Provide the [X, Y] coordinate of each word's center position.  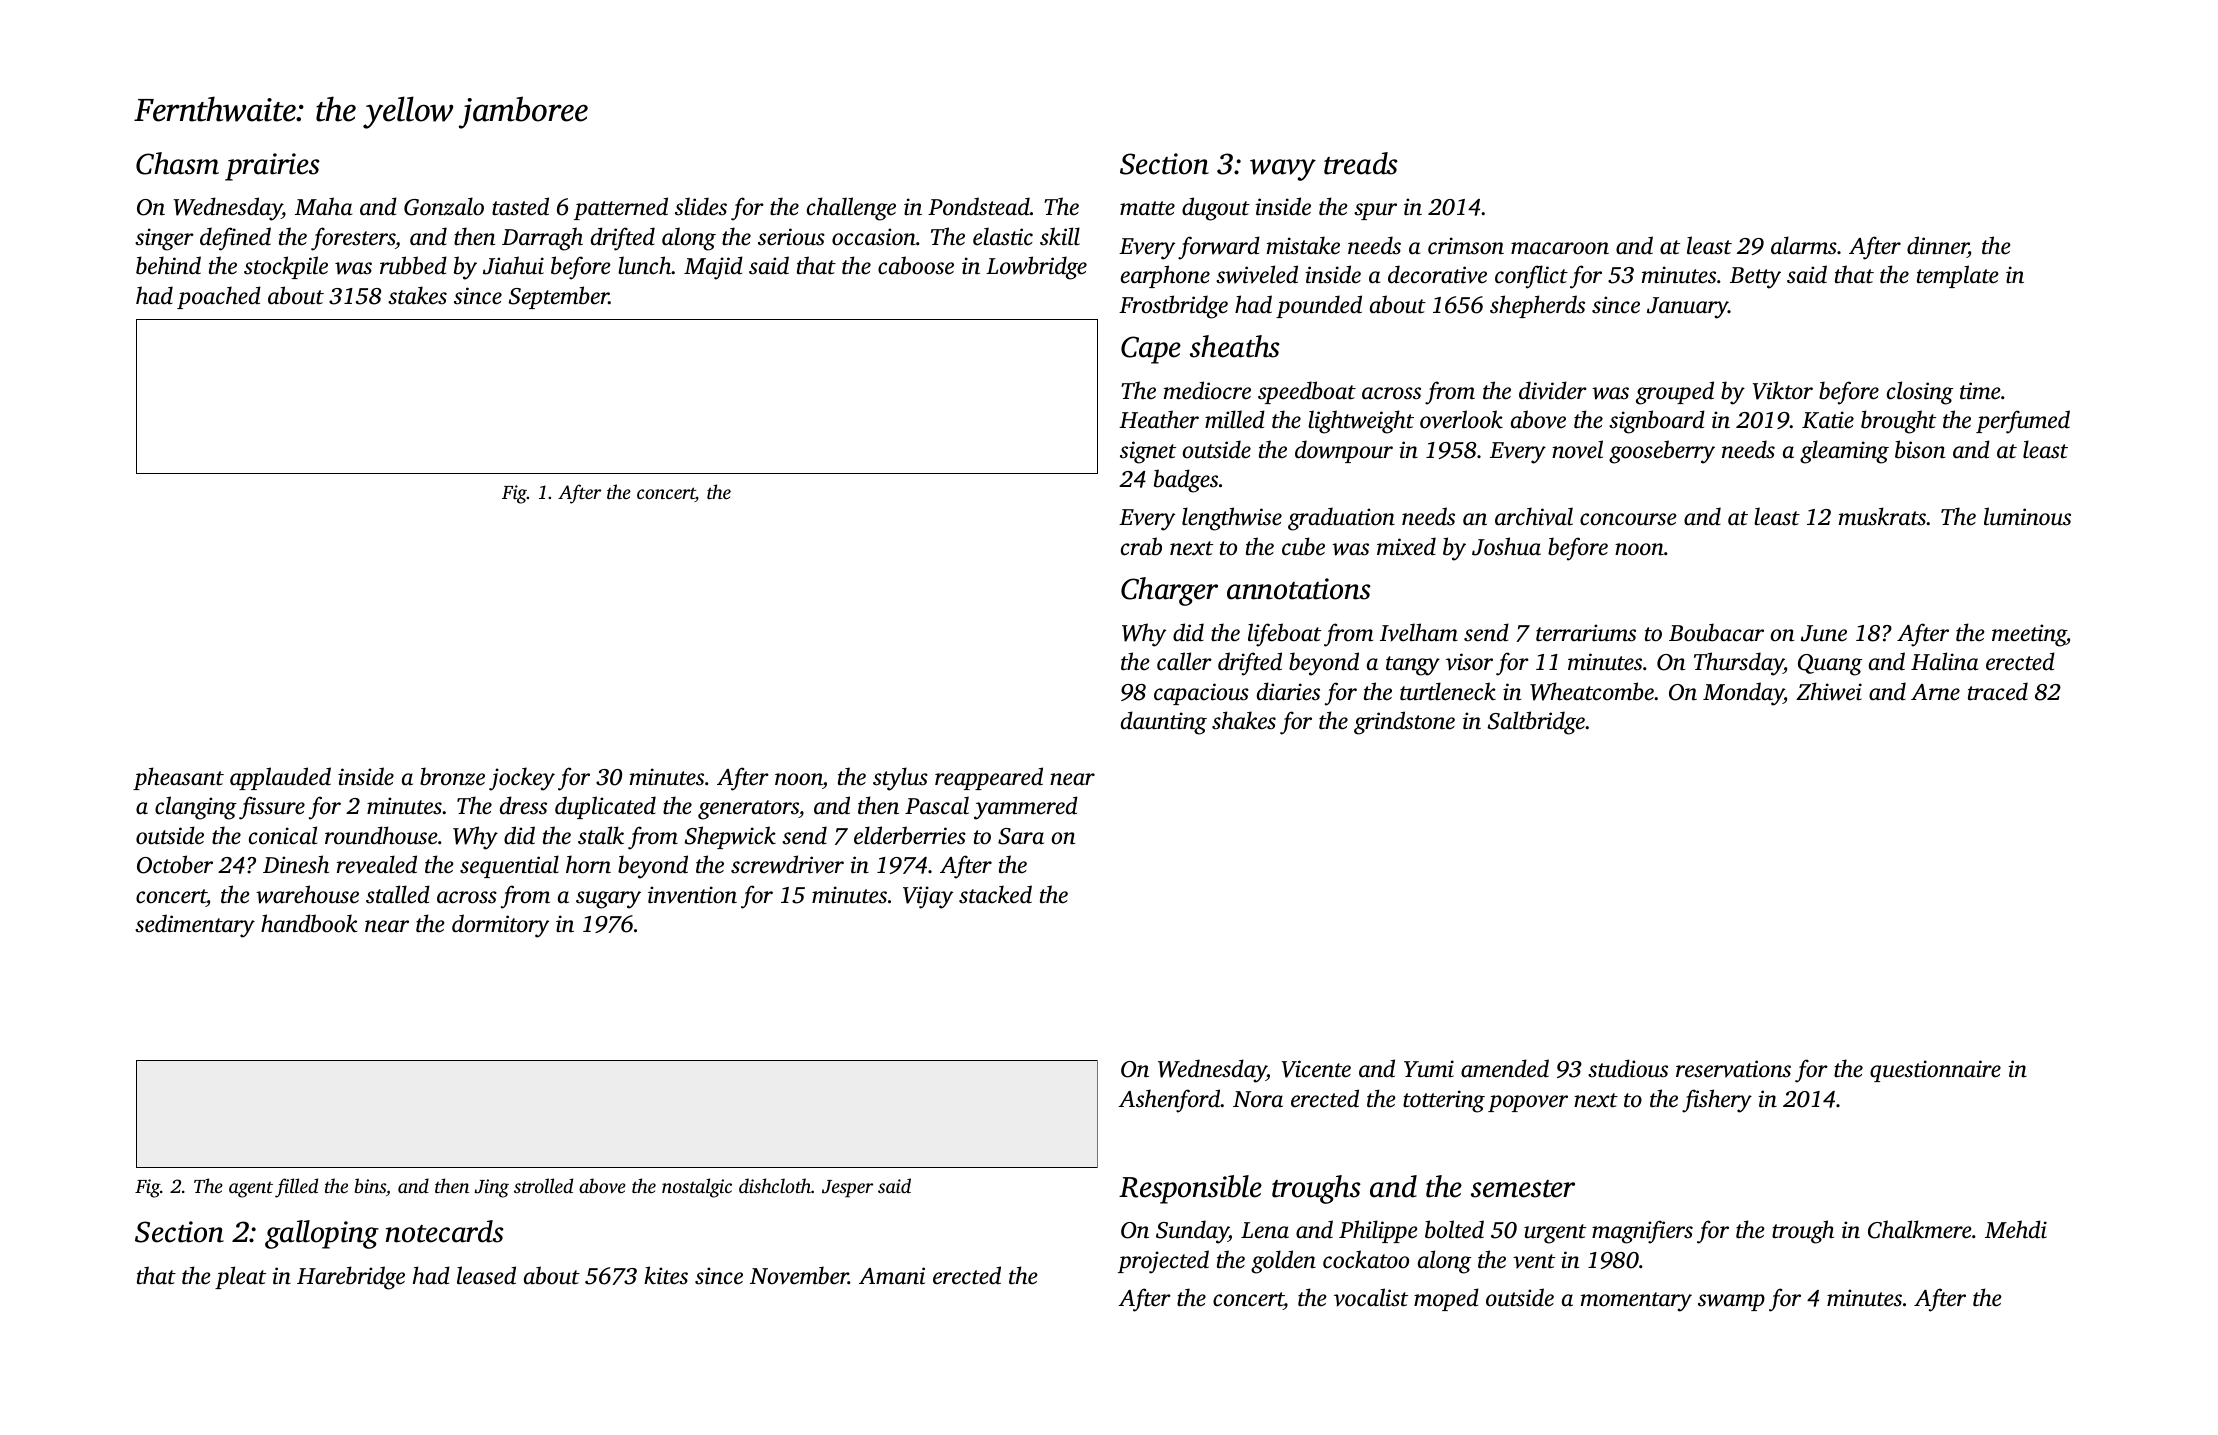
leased [486, 1275]
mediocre [1207, 390]
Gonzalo [444, 206]
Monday [1743, 694]
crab [1141, 546]
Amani [892, 1276]
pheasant [178, 778]
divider [1553, 390]
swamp [1731, 1302]
